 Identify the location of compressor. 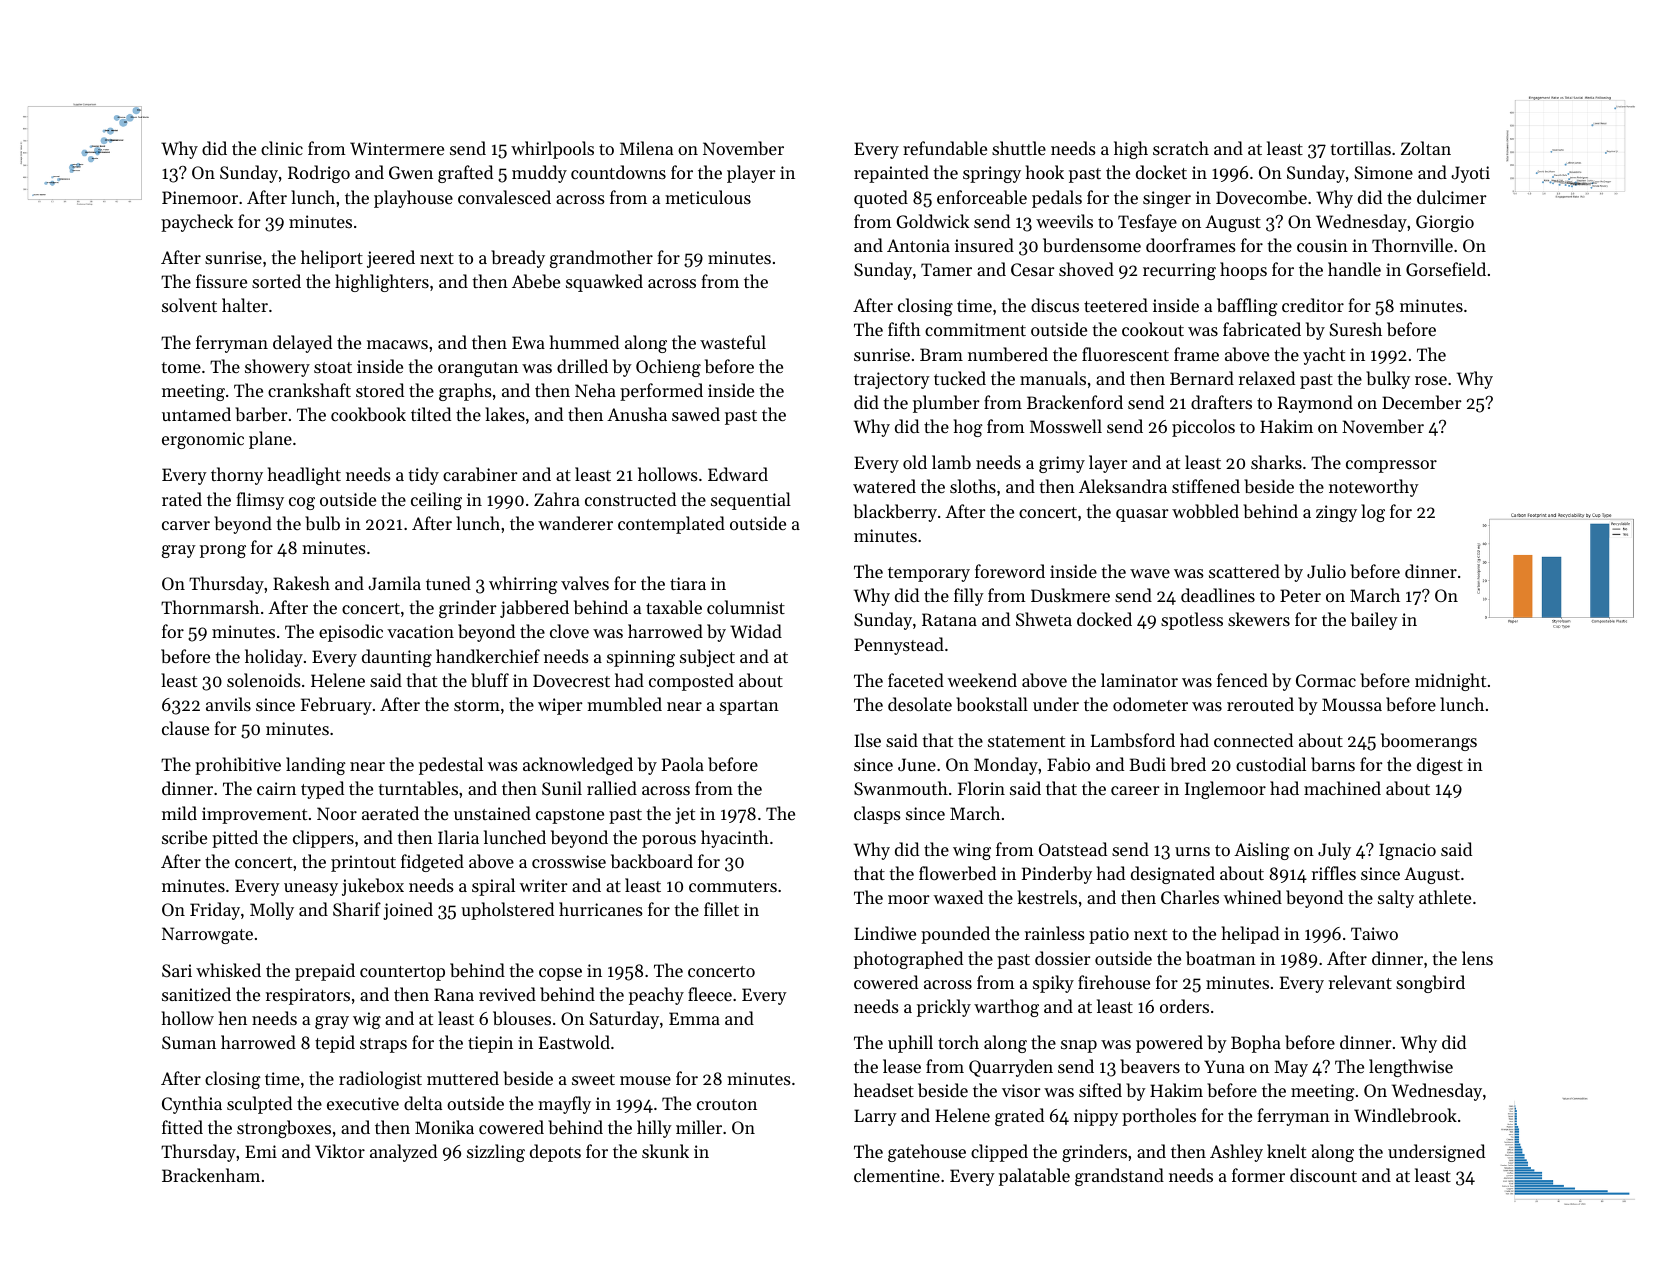
(1391, 466).
